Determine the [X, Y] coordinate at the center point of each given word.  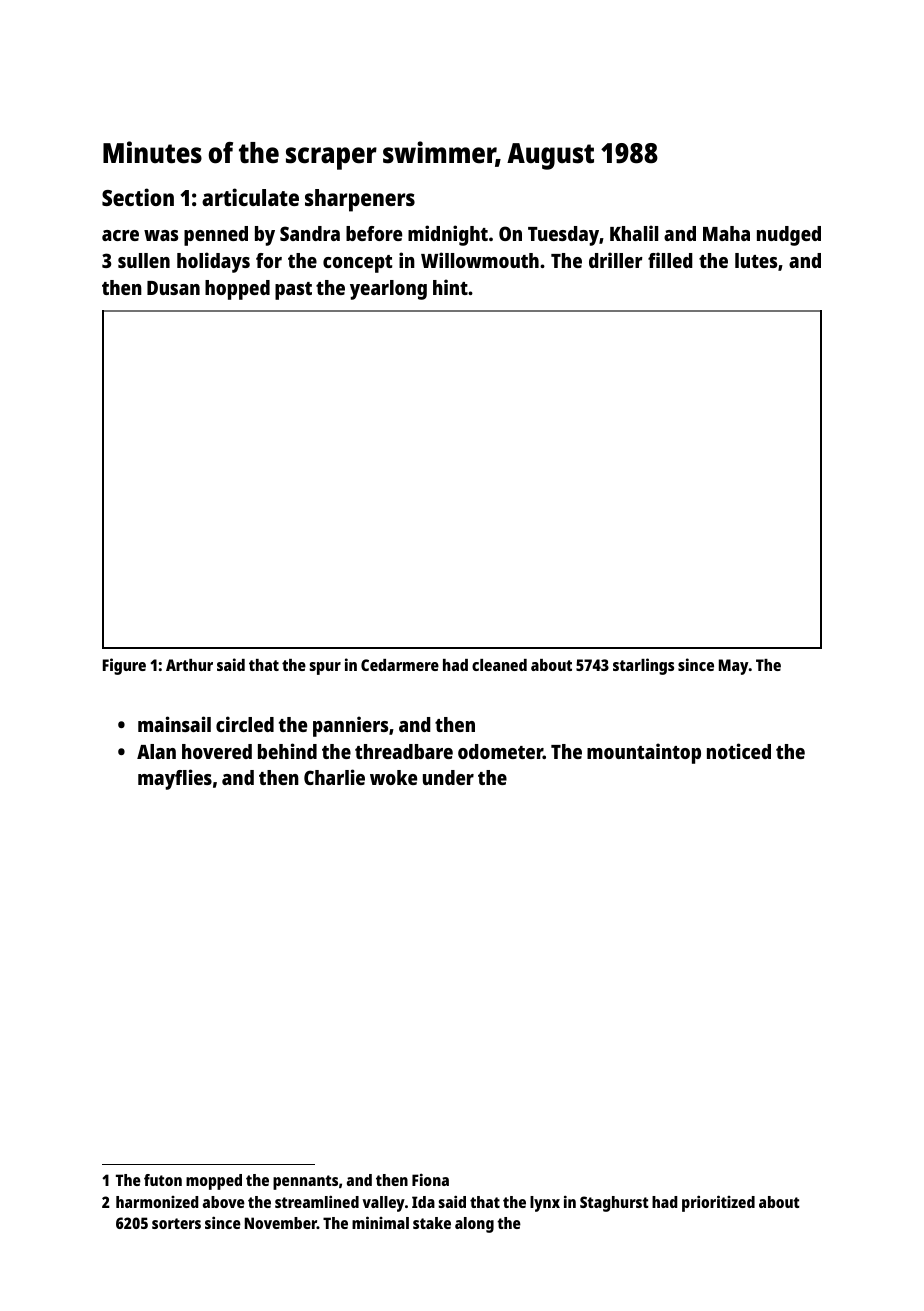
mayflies [175, 779]
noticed [739, 751]
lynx [545, 1204]
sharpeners [360, 200]
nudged [789, 236]
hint [450, 287]
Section [138, 197]
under [448, 777]
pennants [305, 1182]
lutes [756, 260]
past [293, 291]
